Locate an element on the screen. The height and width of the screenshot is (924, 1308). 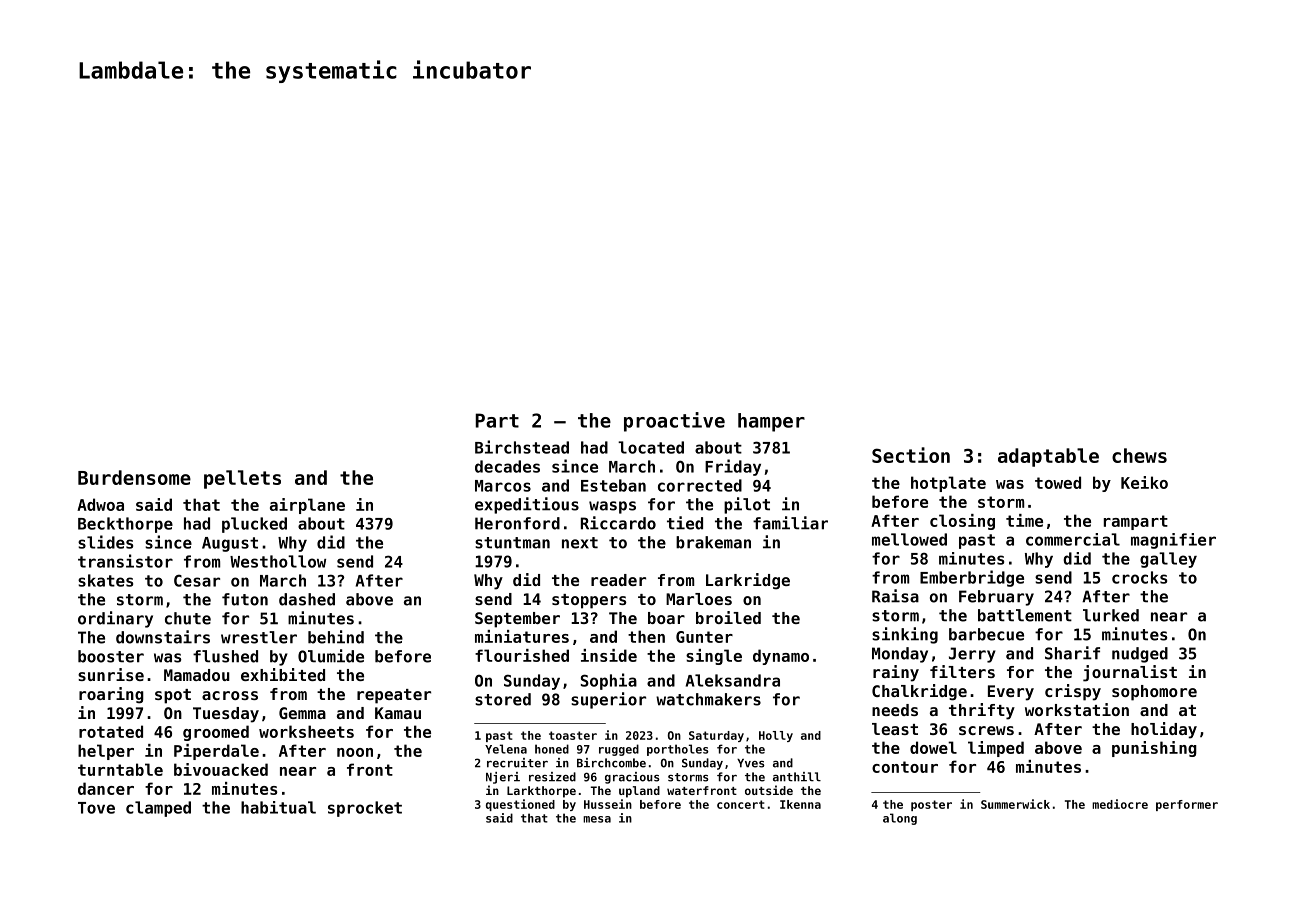
Kamau is located at coordinates (398, 713).
